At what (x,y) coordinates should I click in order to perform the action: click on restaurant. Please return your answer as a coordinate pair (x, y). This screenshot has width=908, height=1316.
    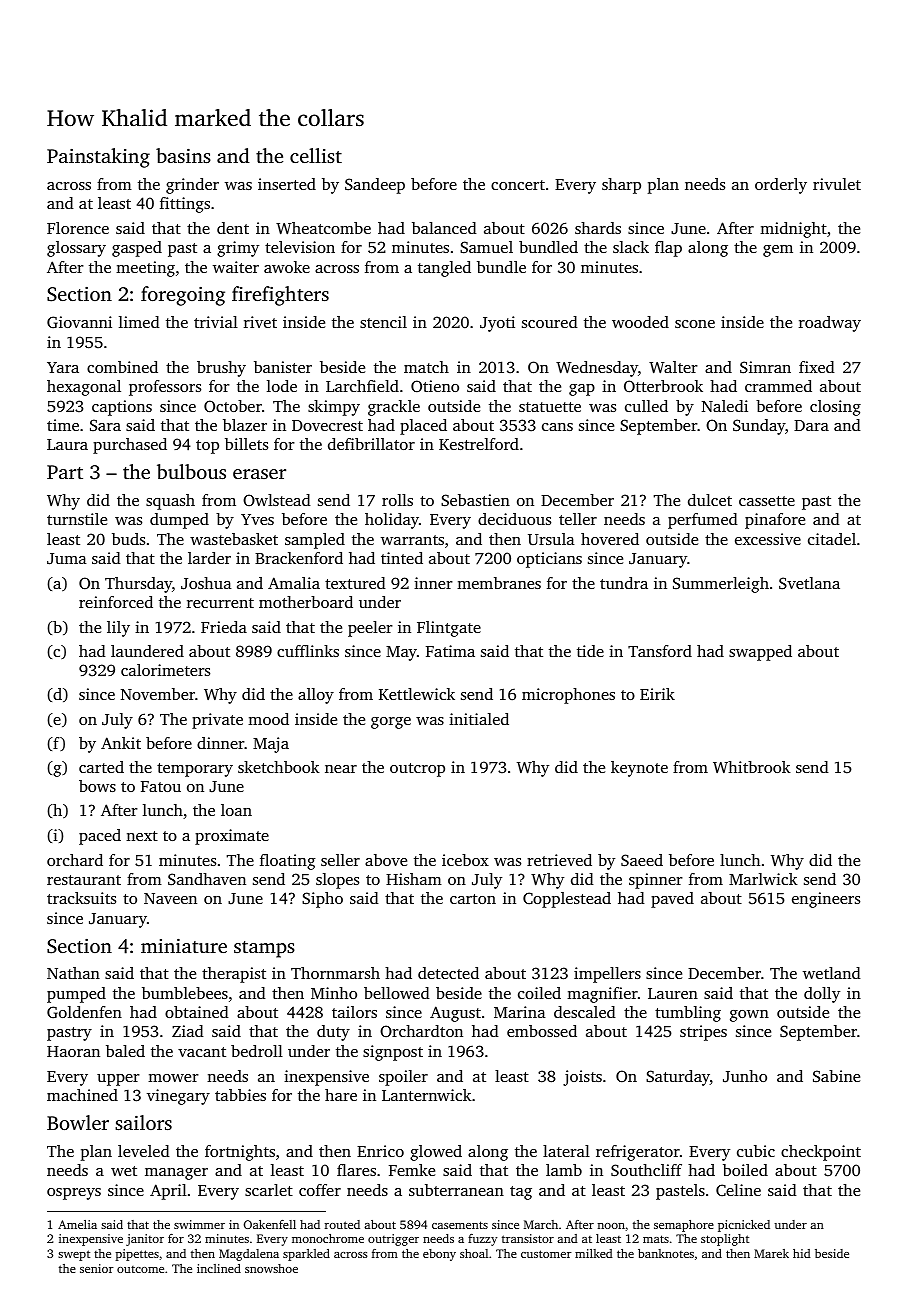
    Looking at the image, I should click on (84, 880).
